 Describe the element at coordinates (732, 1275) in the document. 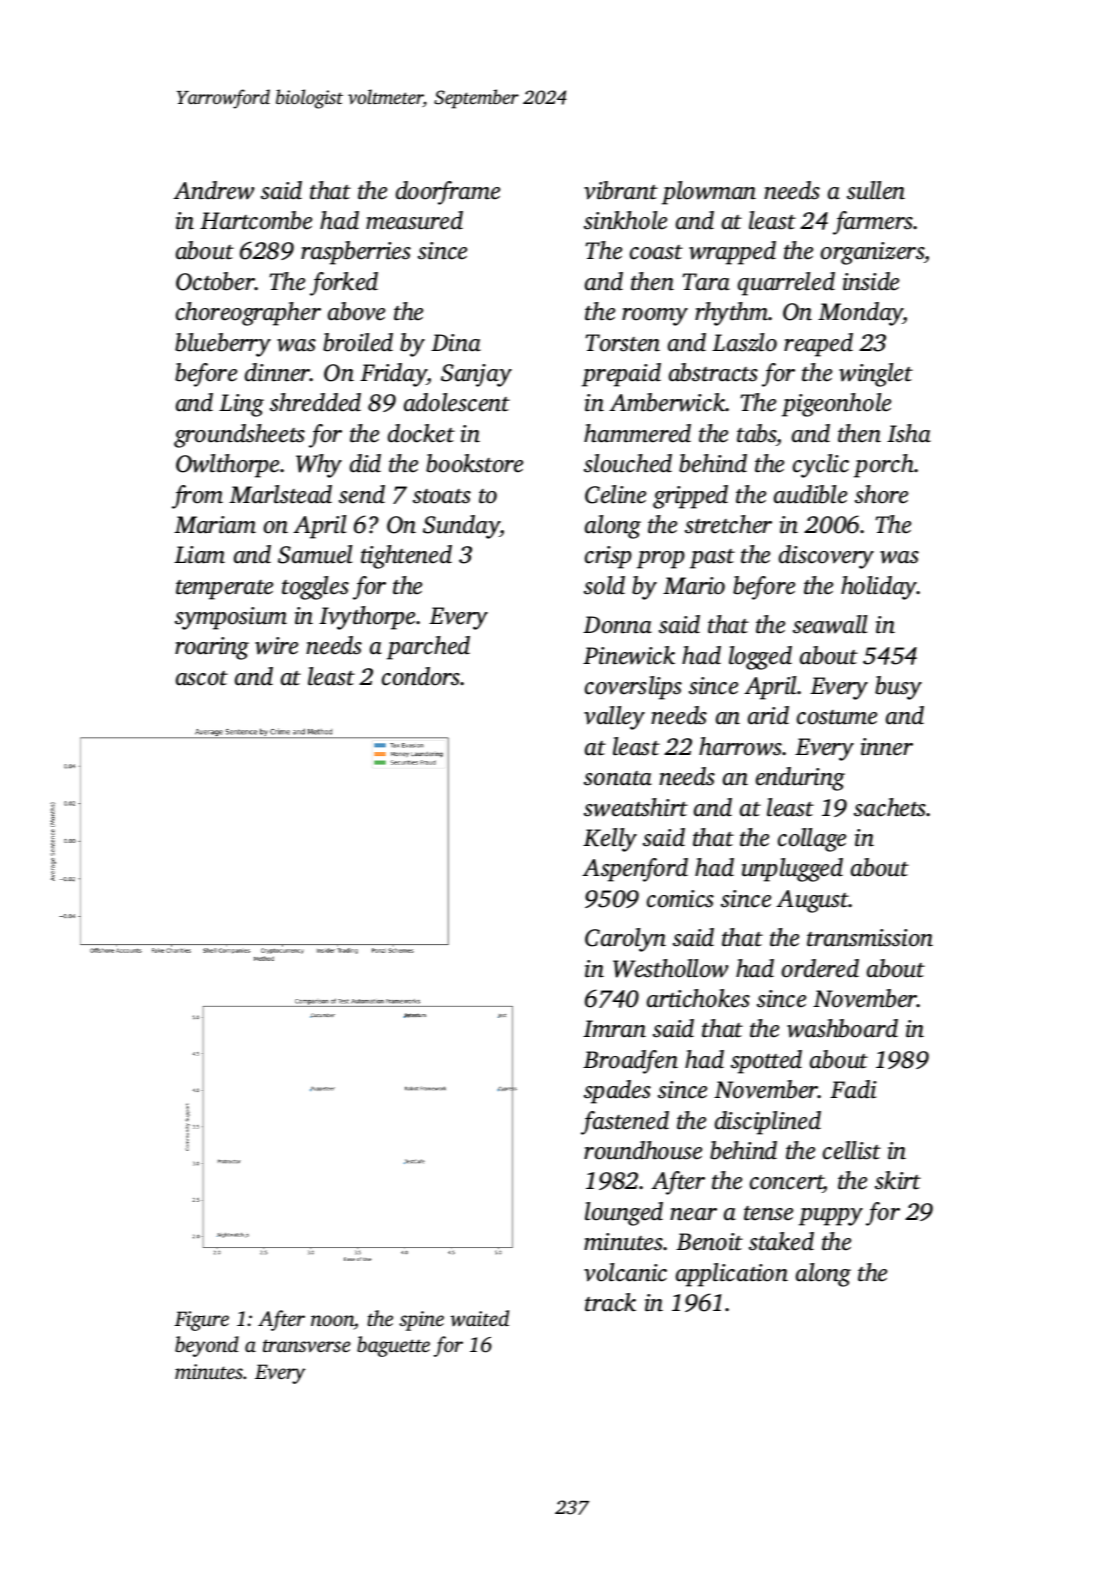

I see `application` at that location.
